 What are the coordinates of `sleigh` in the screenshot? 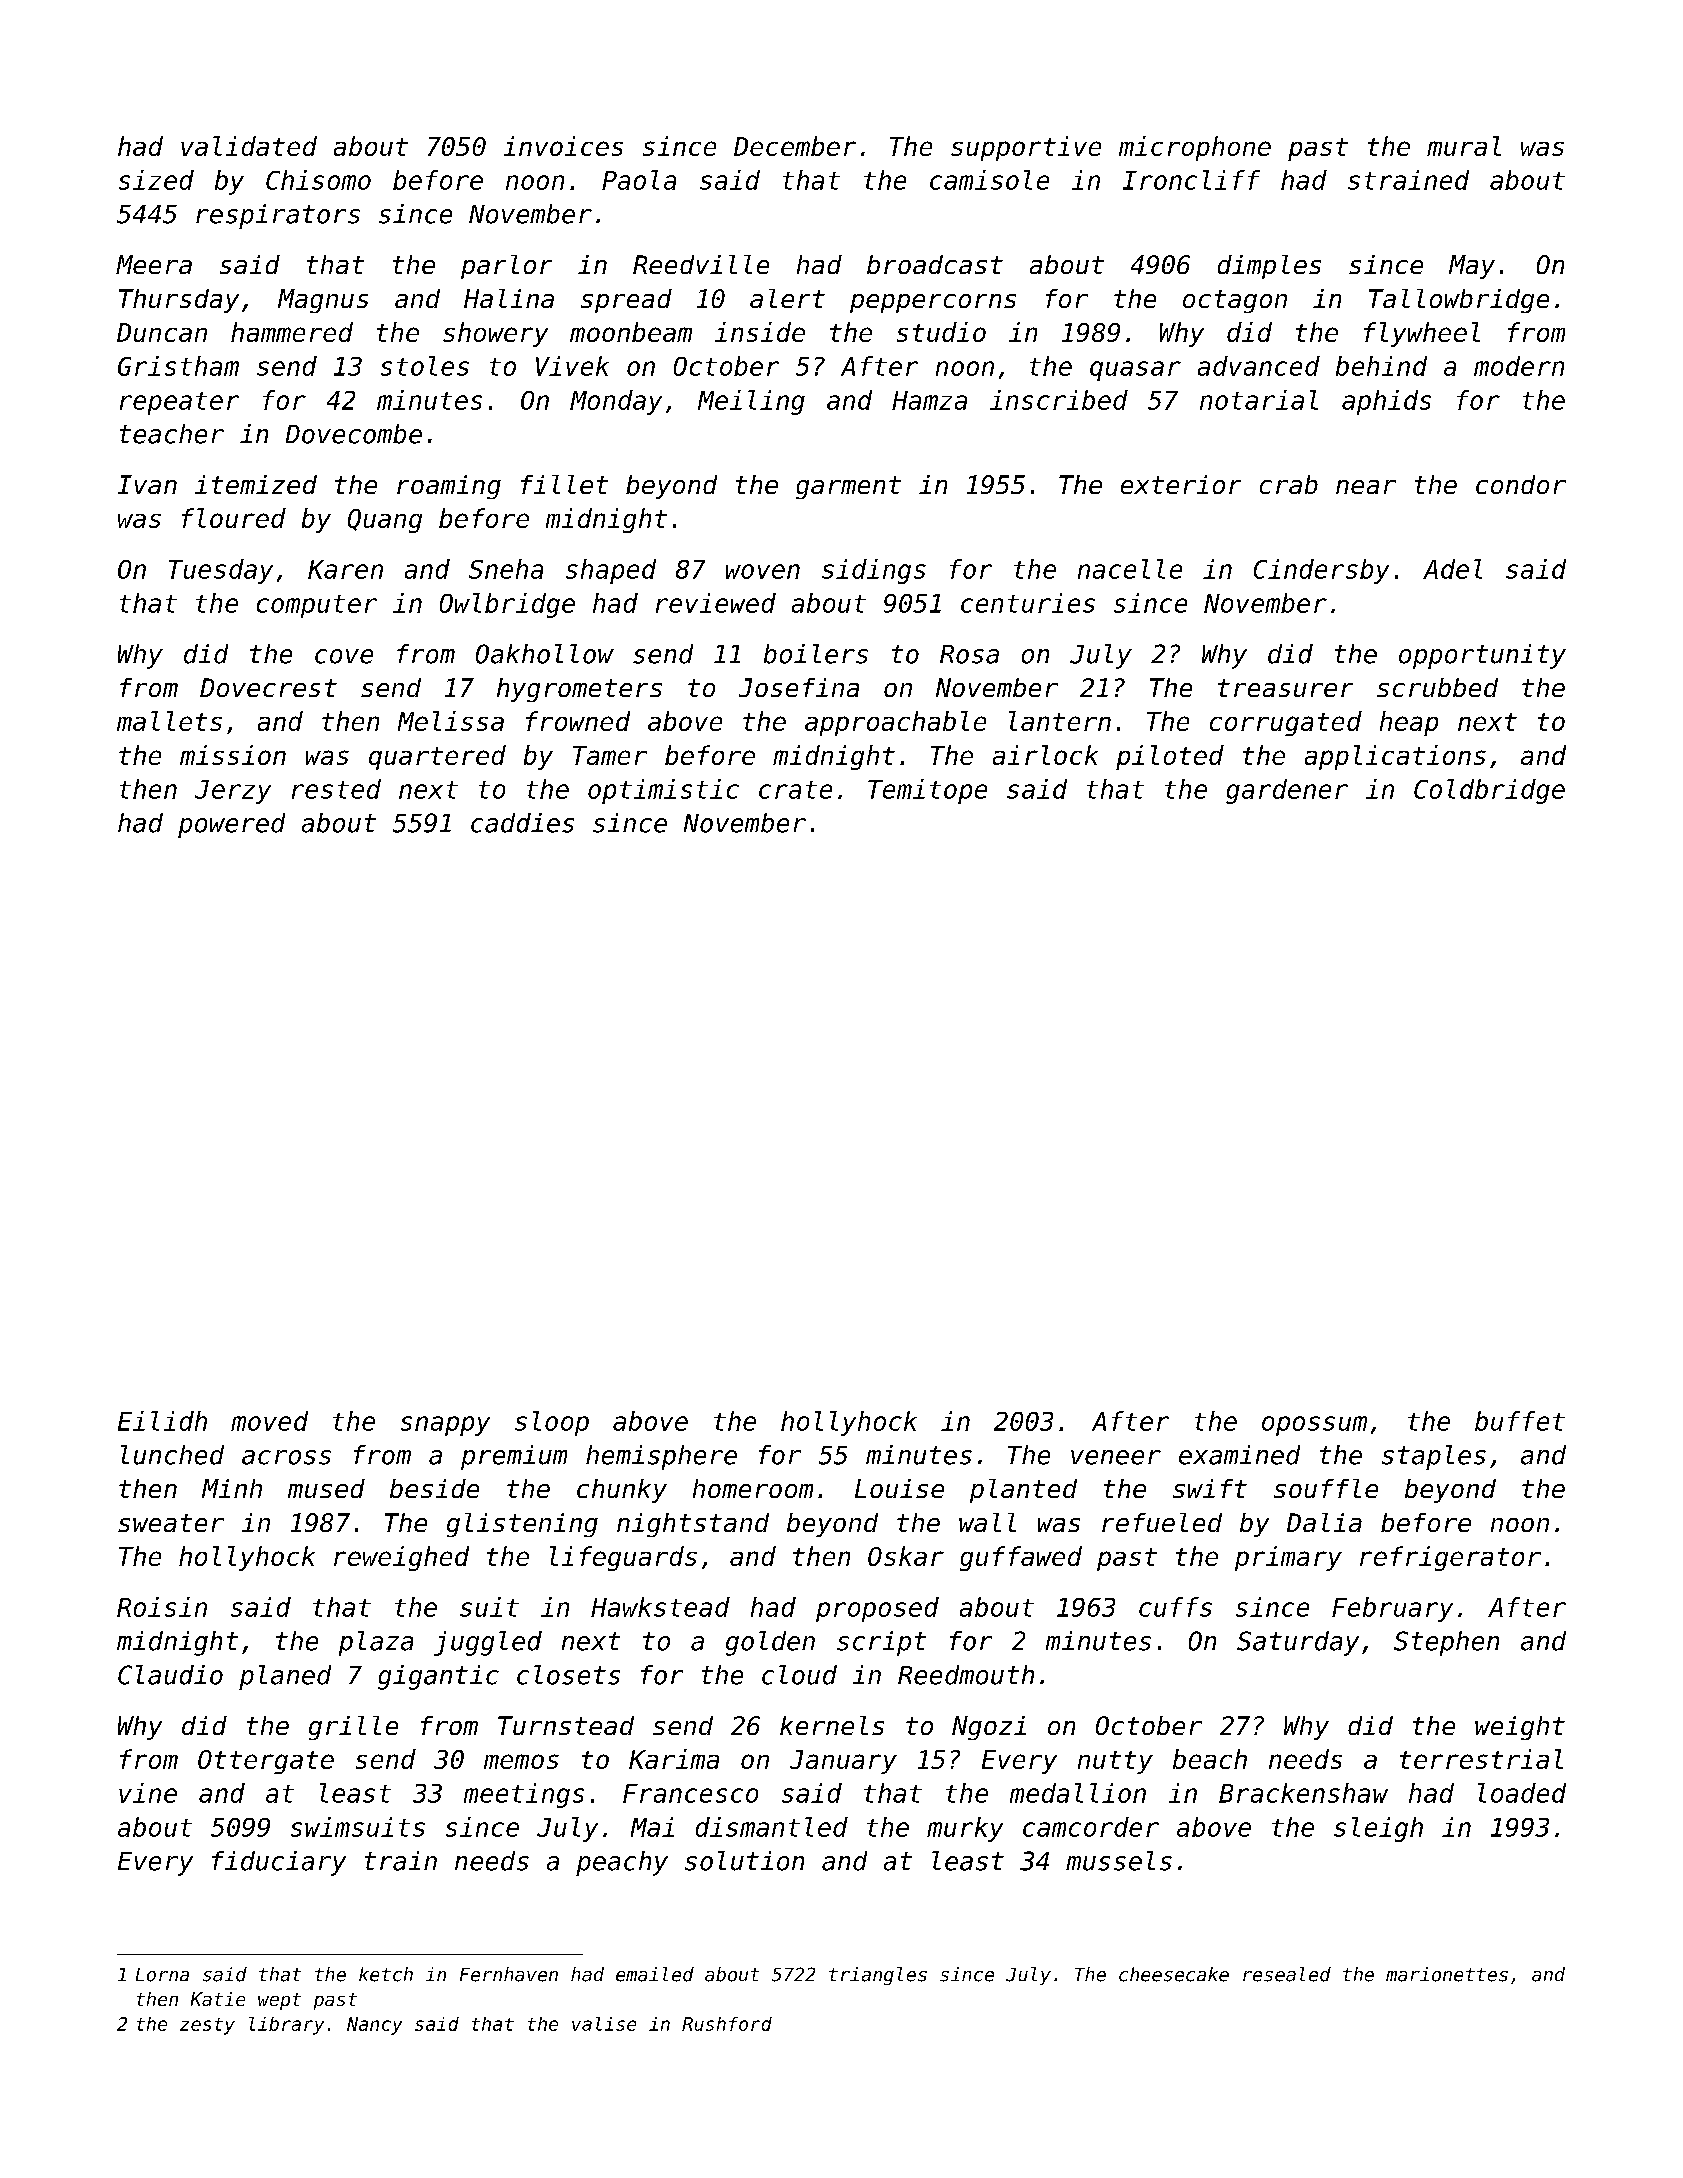 It's located at (1378, 1829).
